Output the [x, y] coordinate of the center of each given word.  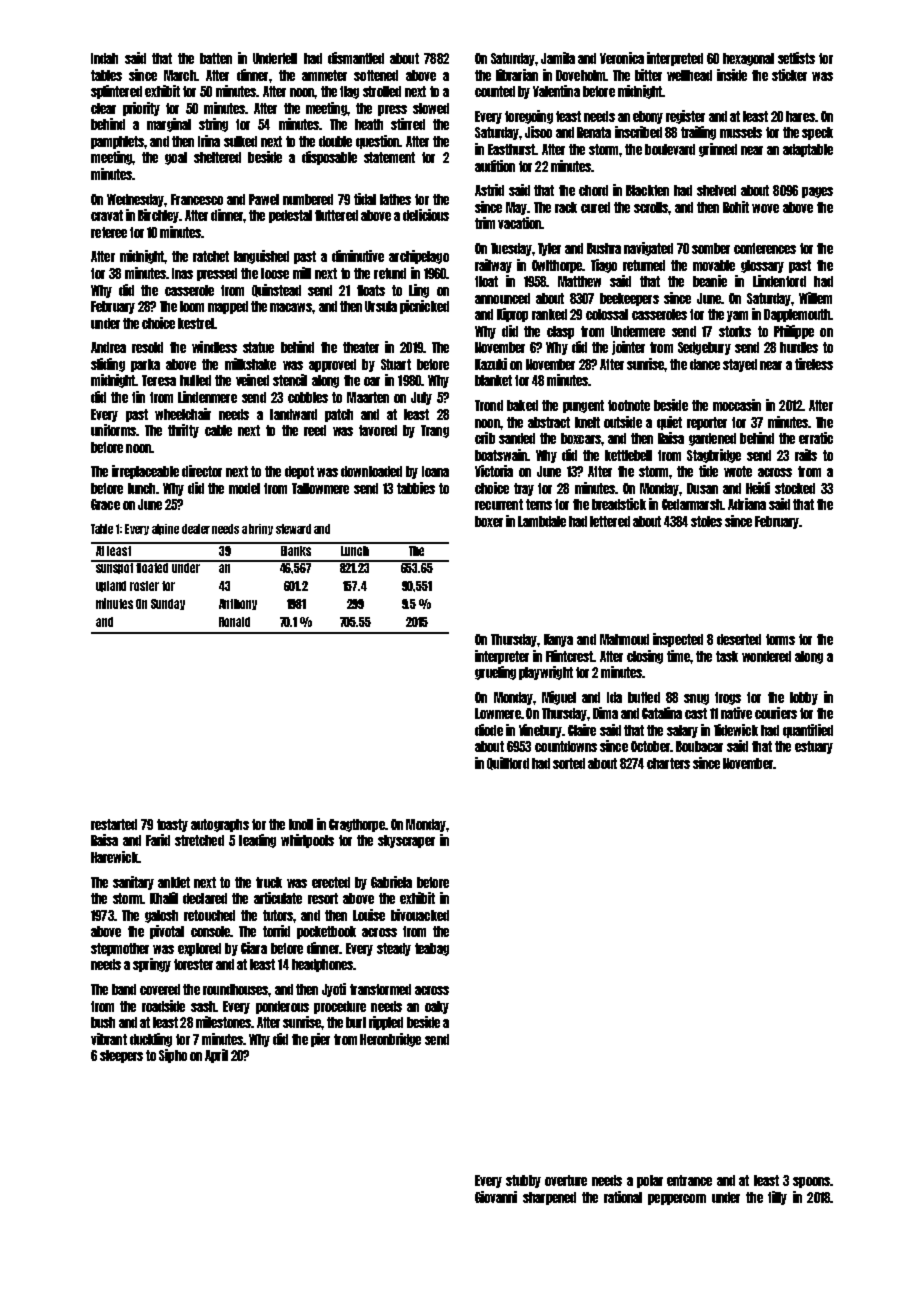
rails [806, 455]
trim [485, 223]
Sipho [173, 1056]
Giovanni [496, 1197]
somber [711, 248]
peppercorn [677, 1199]
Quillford [508, 763]
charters [668, 763]
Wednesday [136, 200]
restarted [114, 824]
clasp [560, 332]
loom [192, 306]
